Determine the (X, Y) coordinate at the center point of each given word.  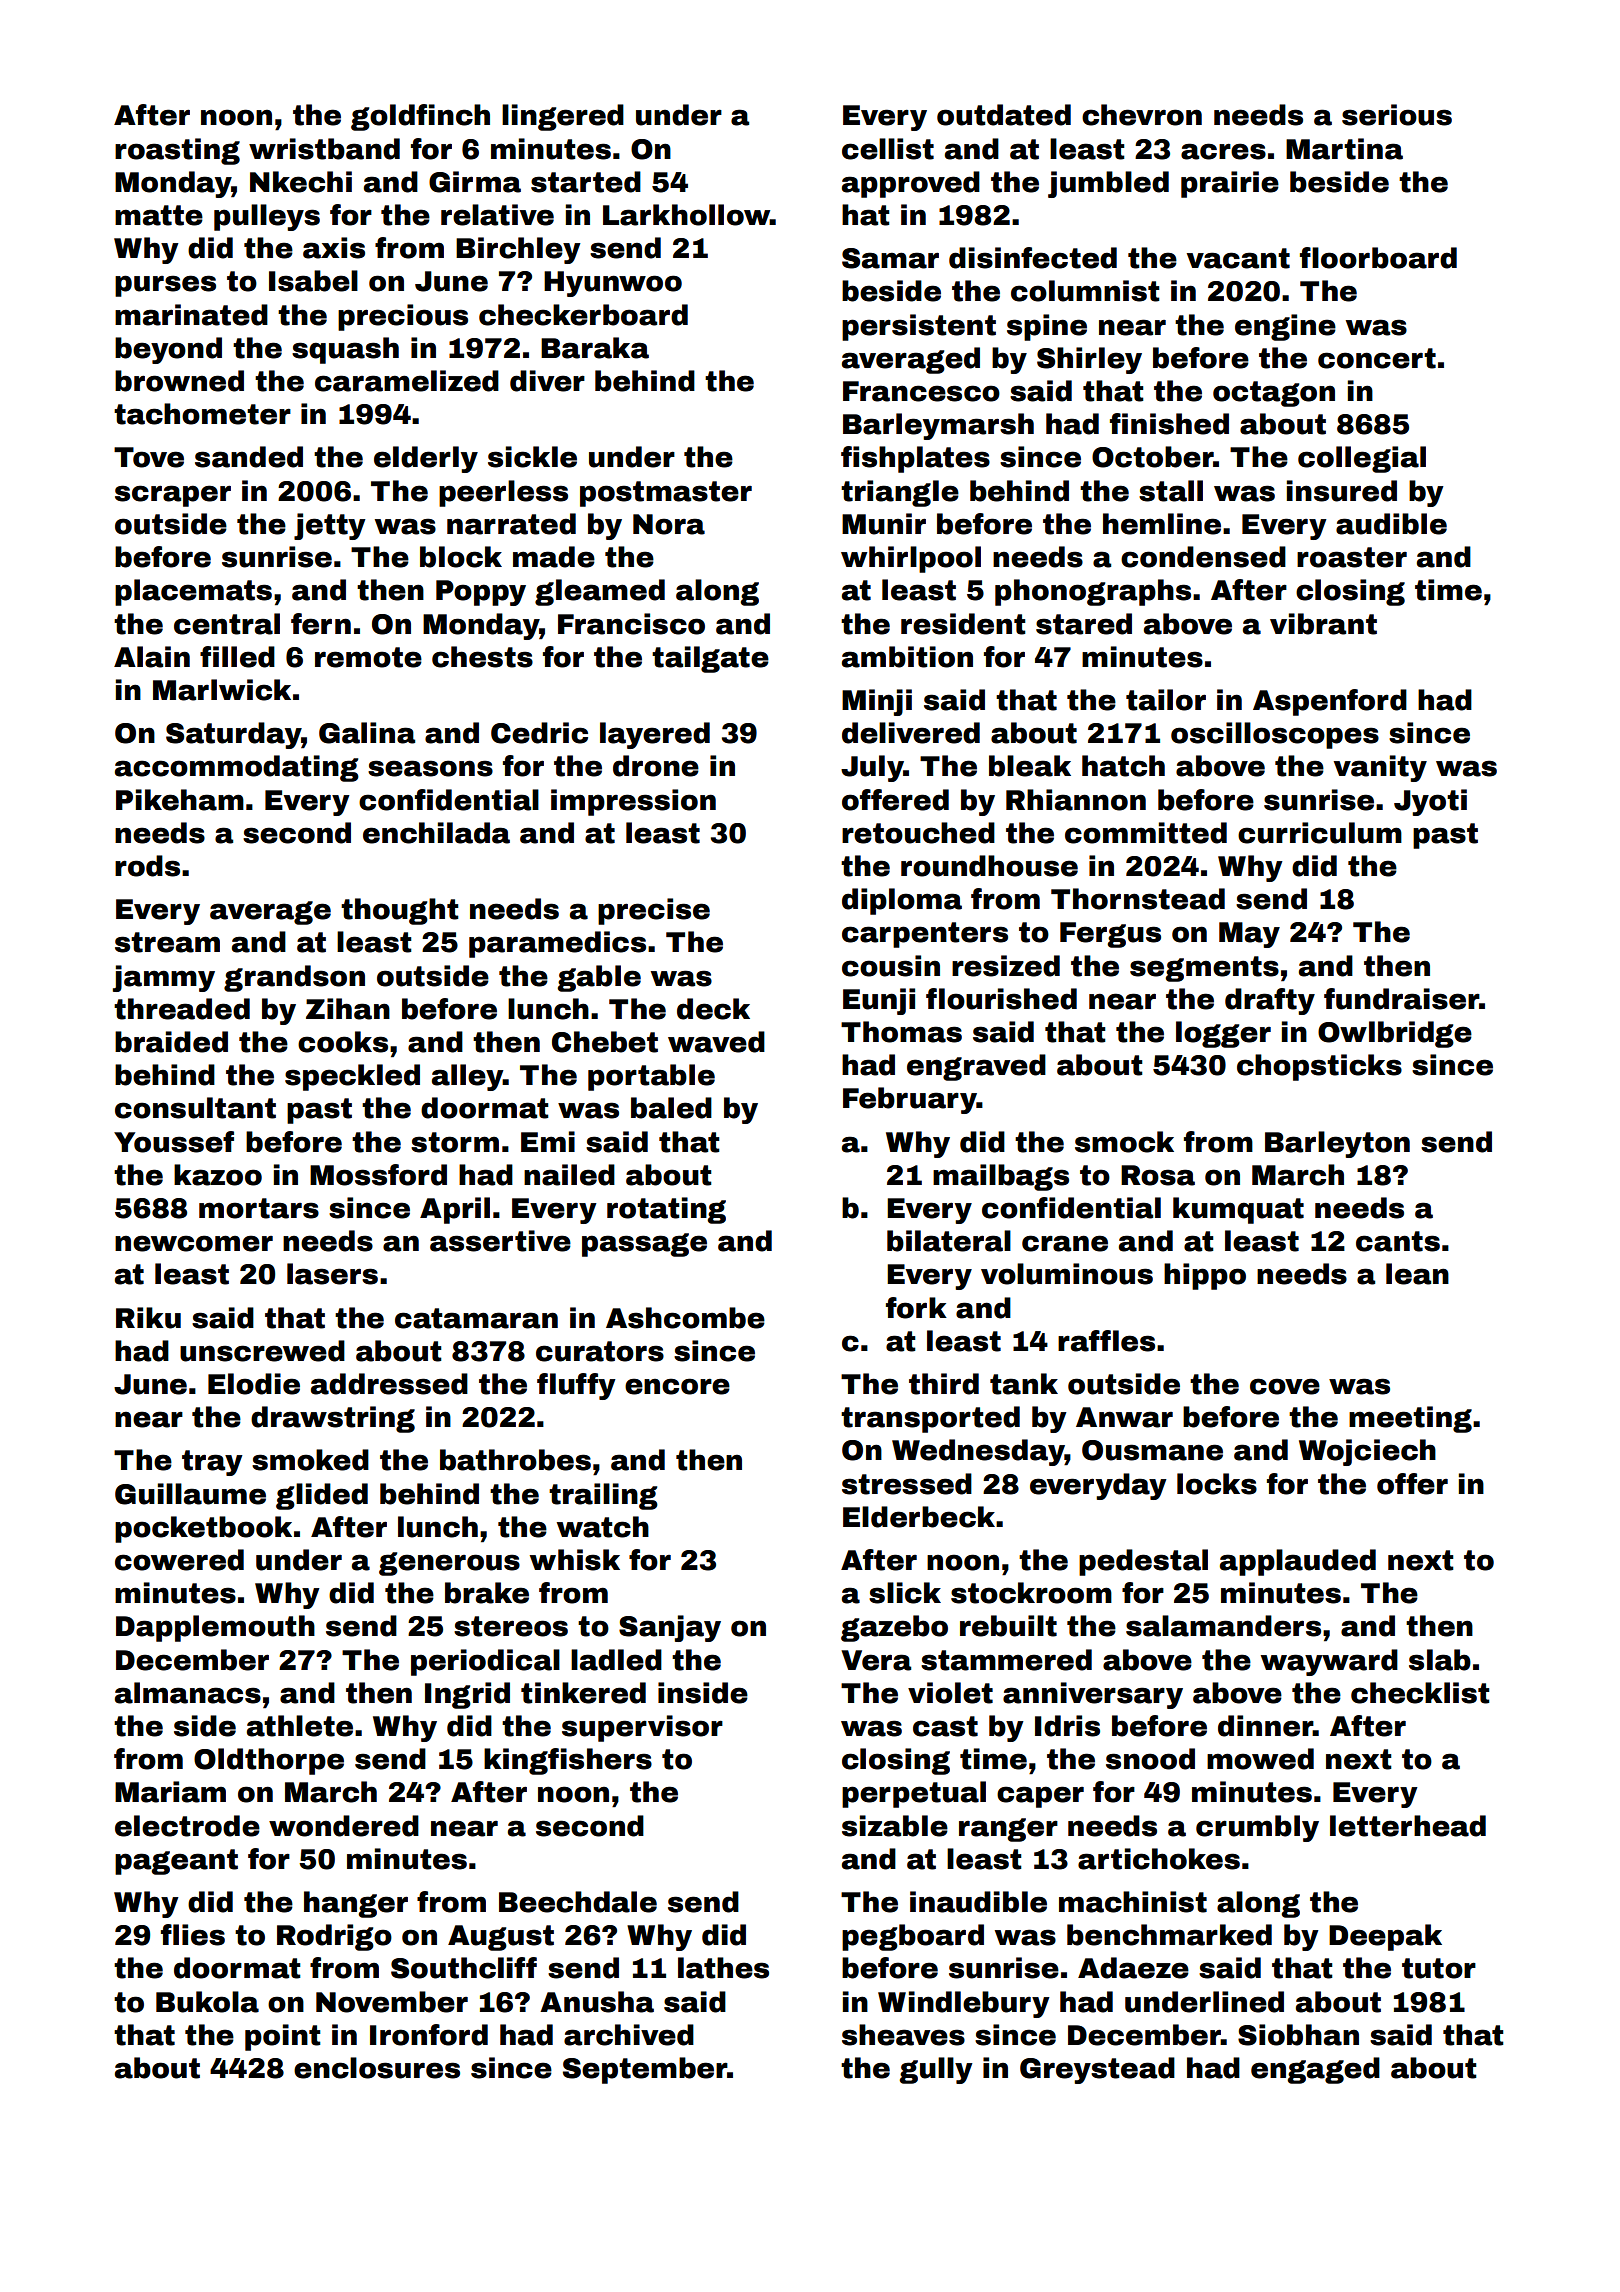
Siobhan (1298, 2035)
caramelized (407, 381)
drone (656, 766)
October (1153, 457)
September (645, 2070)
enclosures (377, 2068)
